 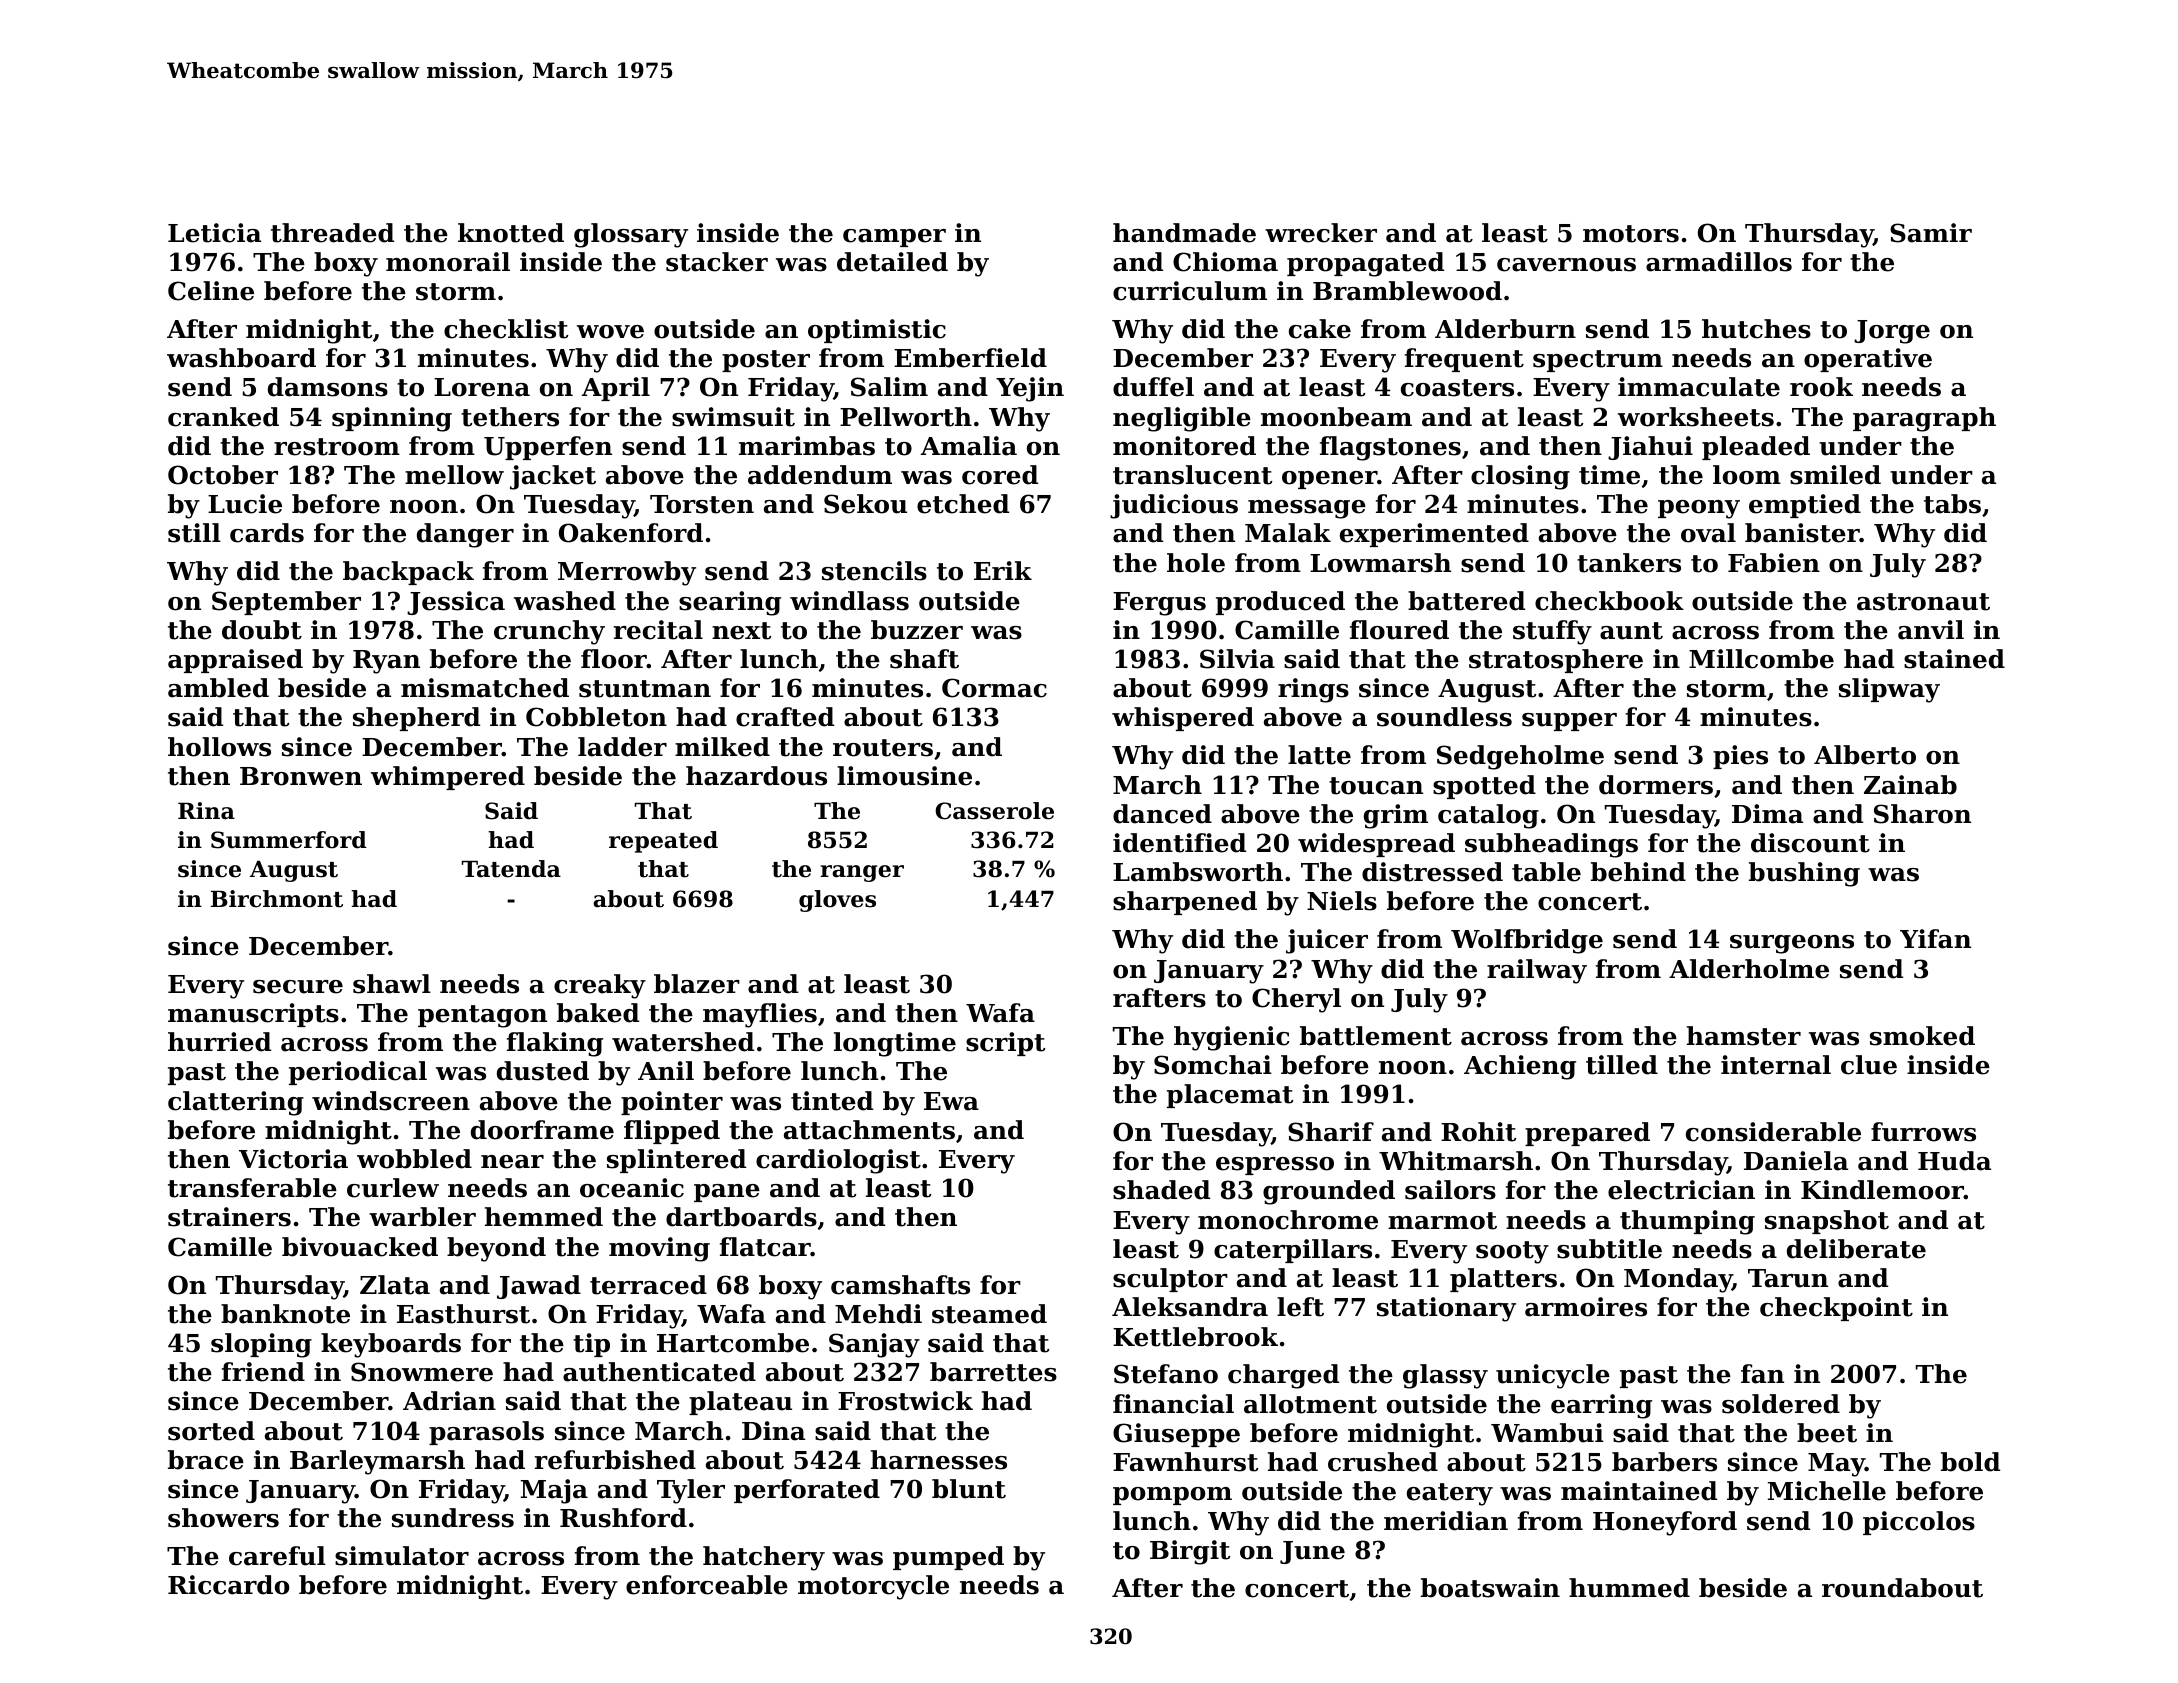 What do you see at coordinates (1910, 785) in the image?
I see `Zainab` at bounding box center [1910, 785].
